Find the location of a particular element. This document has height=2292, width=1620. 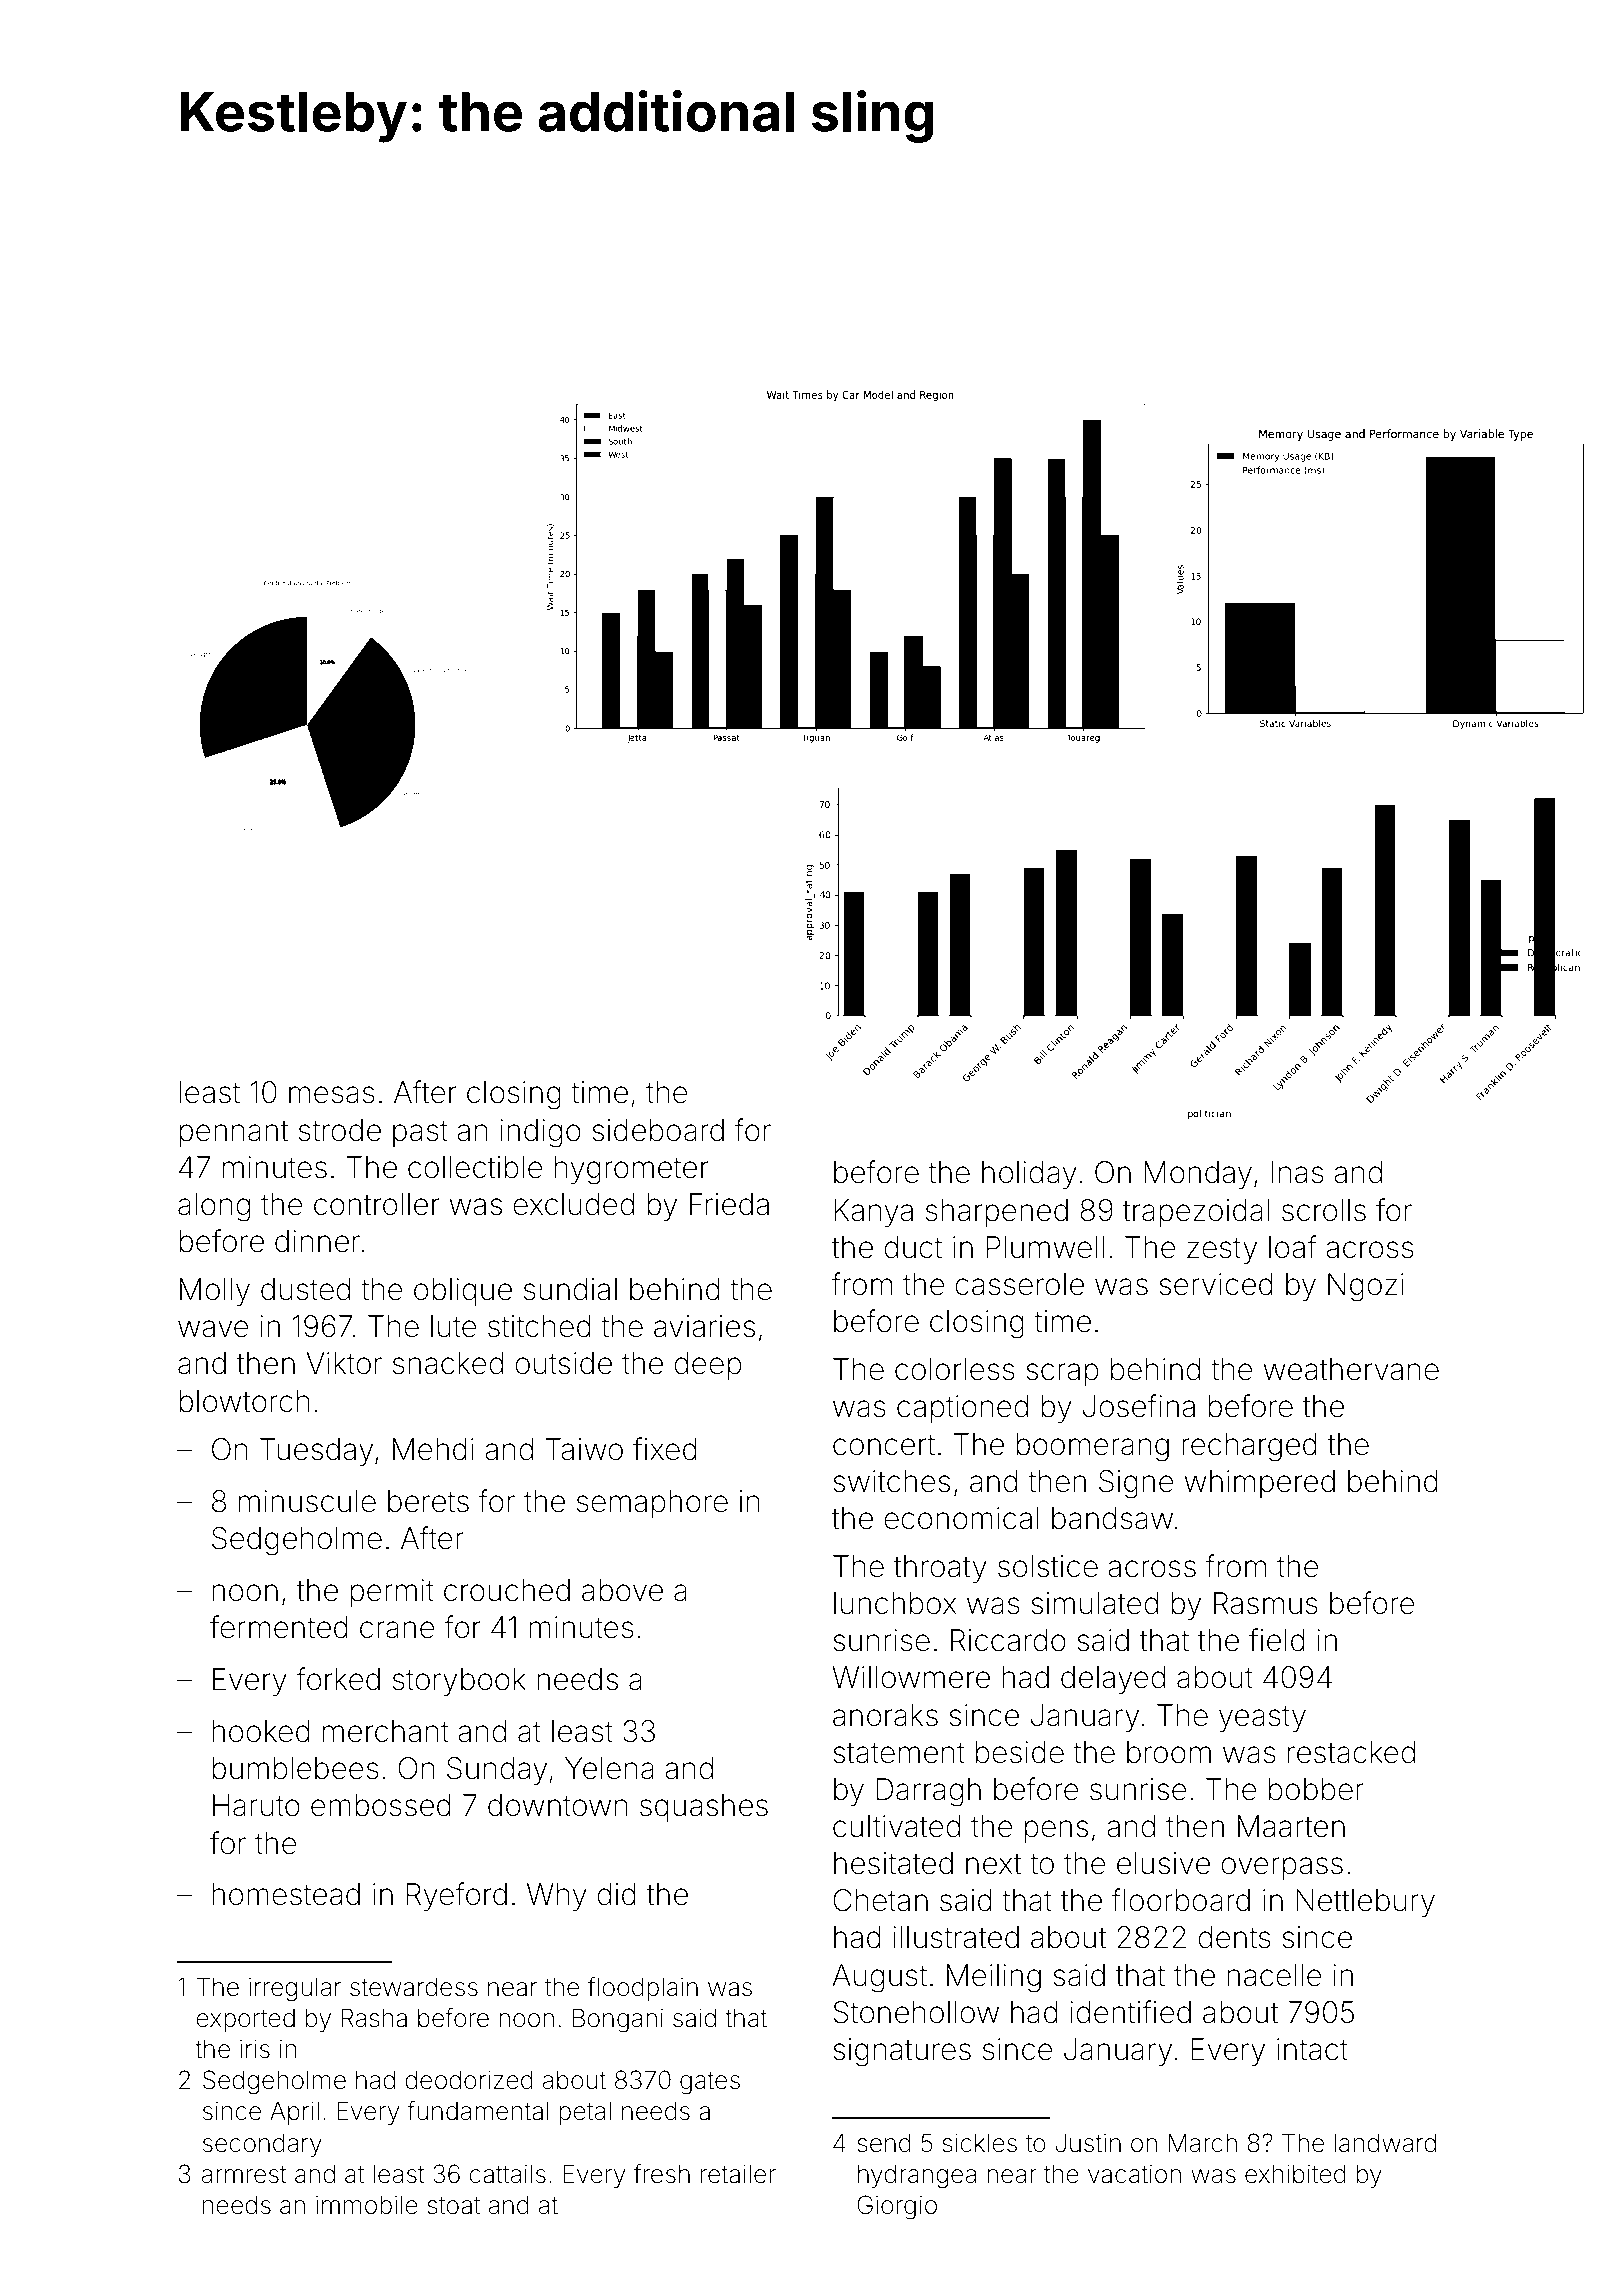

intact is located at coordinates (1312, 2049).
